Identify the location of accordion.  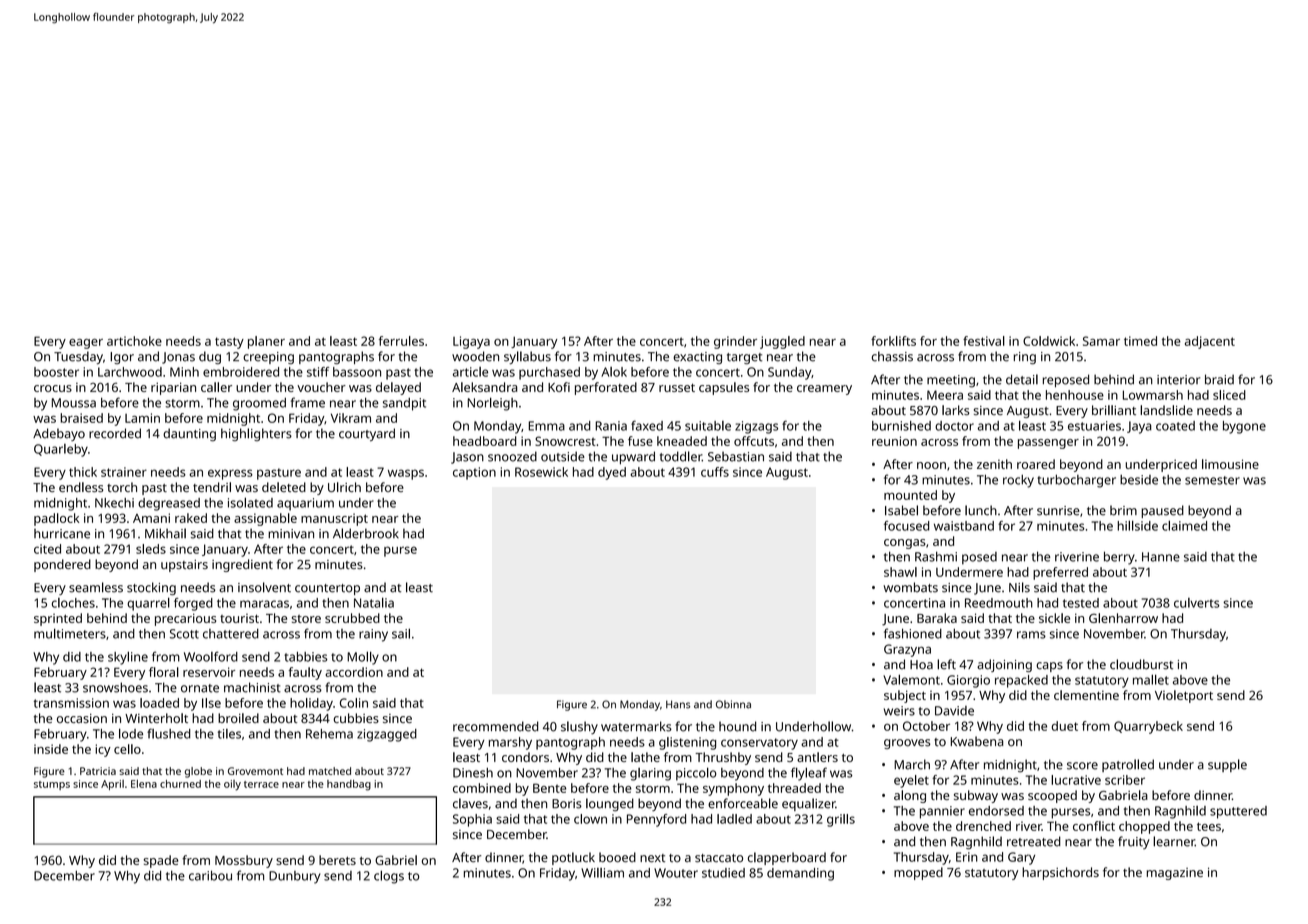
(354, 672).
